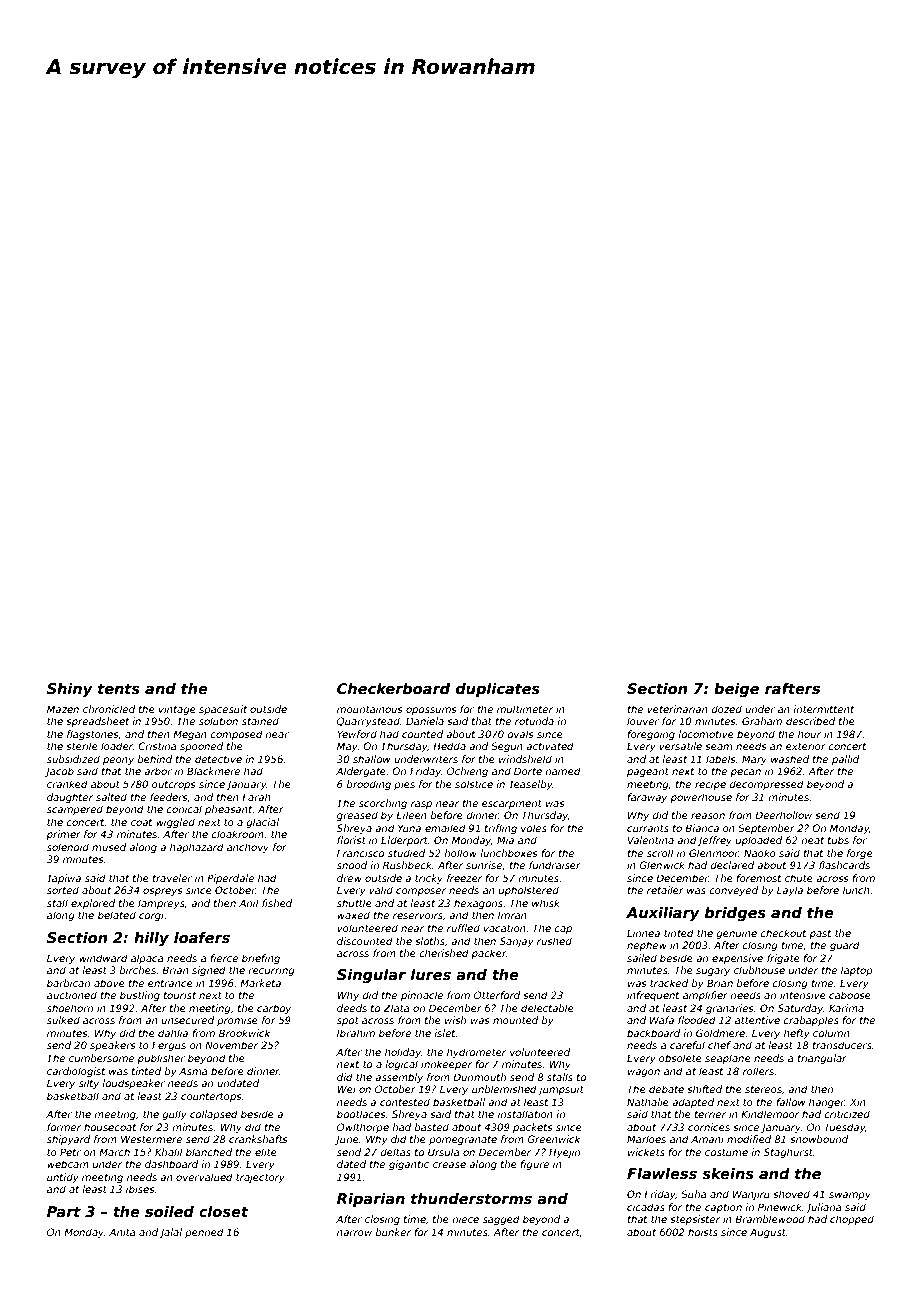 Image resolution: width=924 pixels, height=1308 pixels. Describe the element at coordinates (122, 1232) in the page. I see `Anita` at that location.
